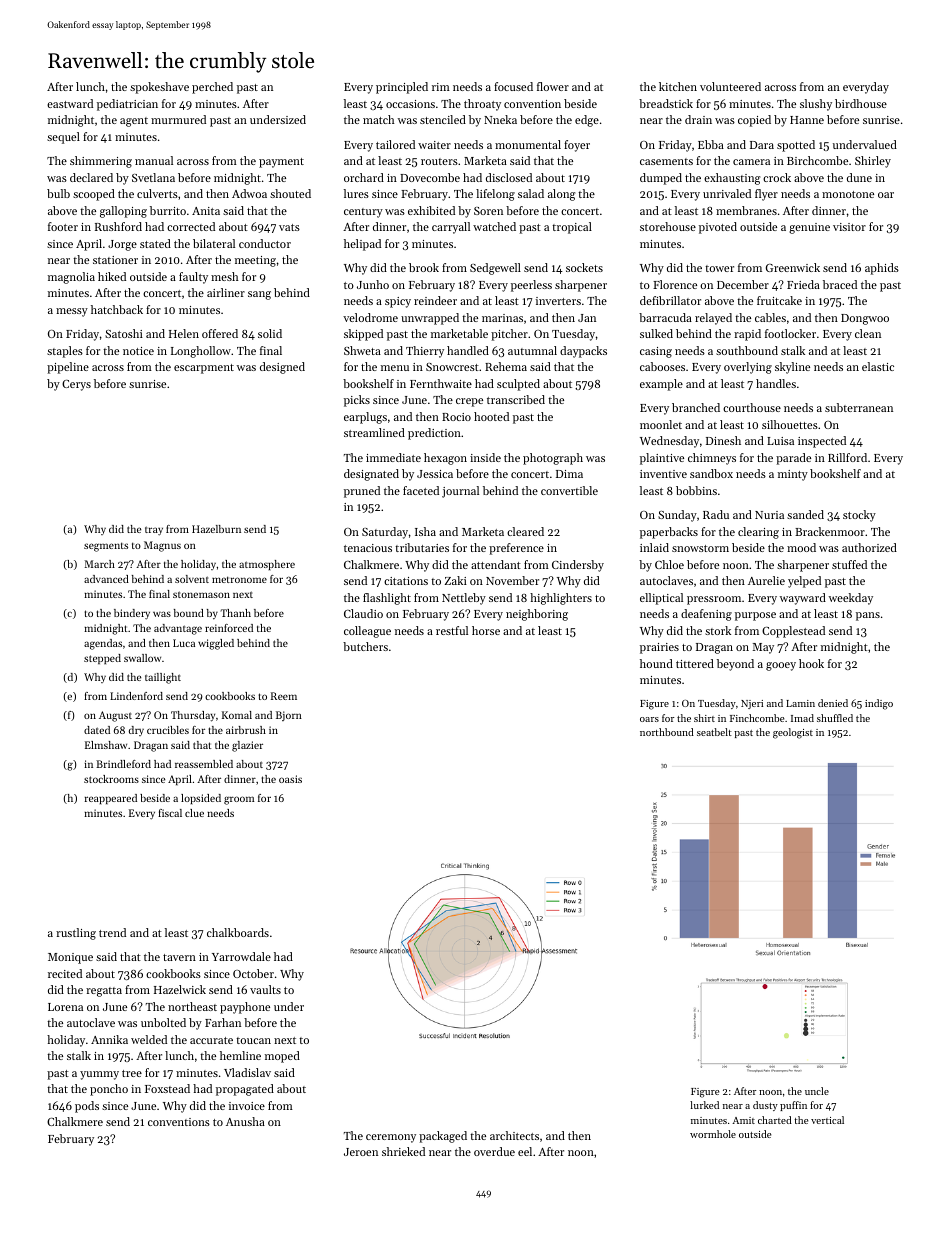  I want to click on pods, so click(87, 1107).
